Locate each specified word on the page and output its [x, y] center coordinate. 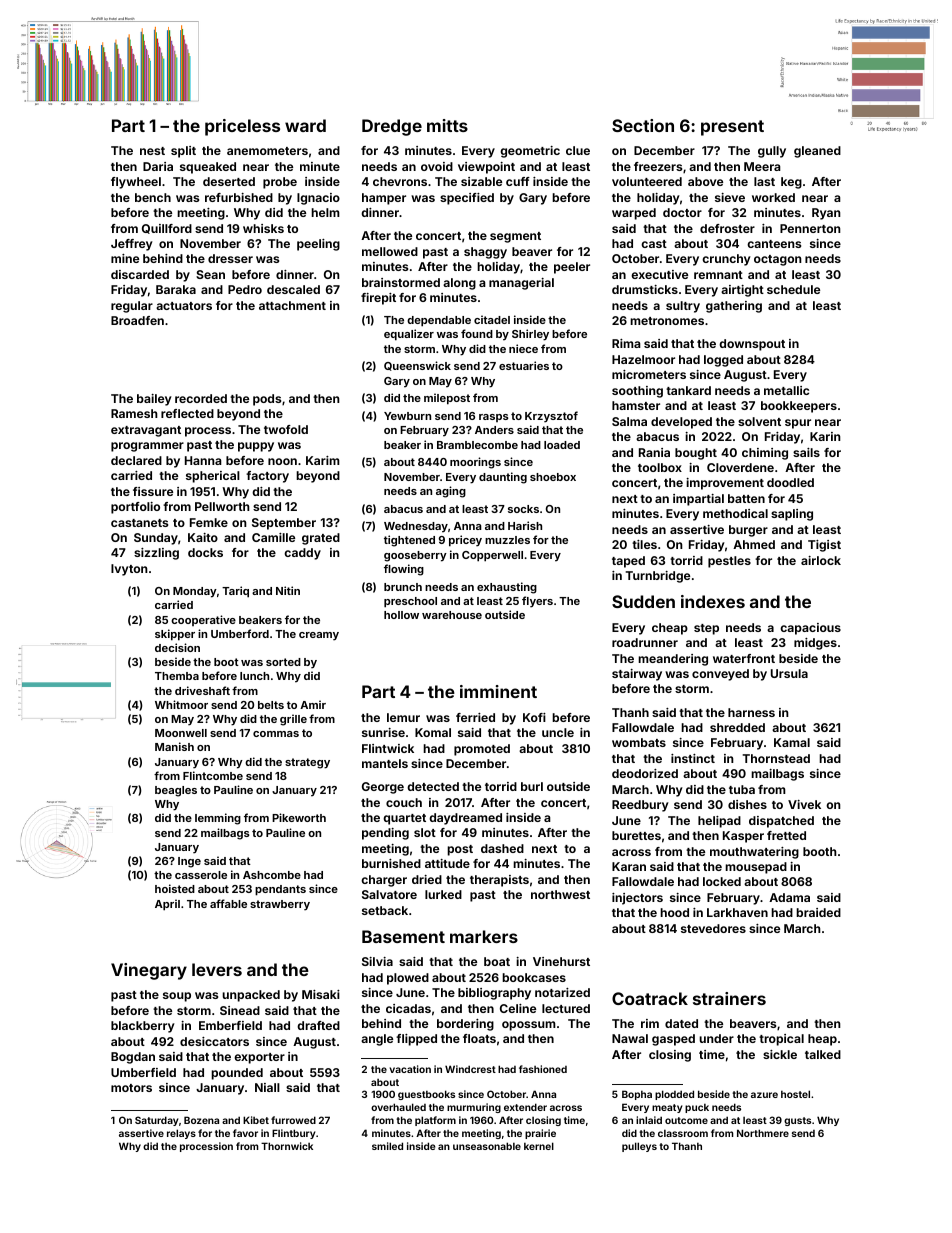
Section [643, 125]
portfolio [135, 508]
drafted [318, 1025]
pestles [729, 562]
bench [153, 197]
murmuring [474, 1108]
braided [818, 912]
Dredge [392, 127]
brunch [403, 587]
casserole [201, 875]
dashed [502, 848]
